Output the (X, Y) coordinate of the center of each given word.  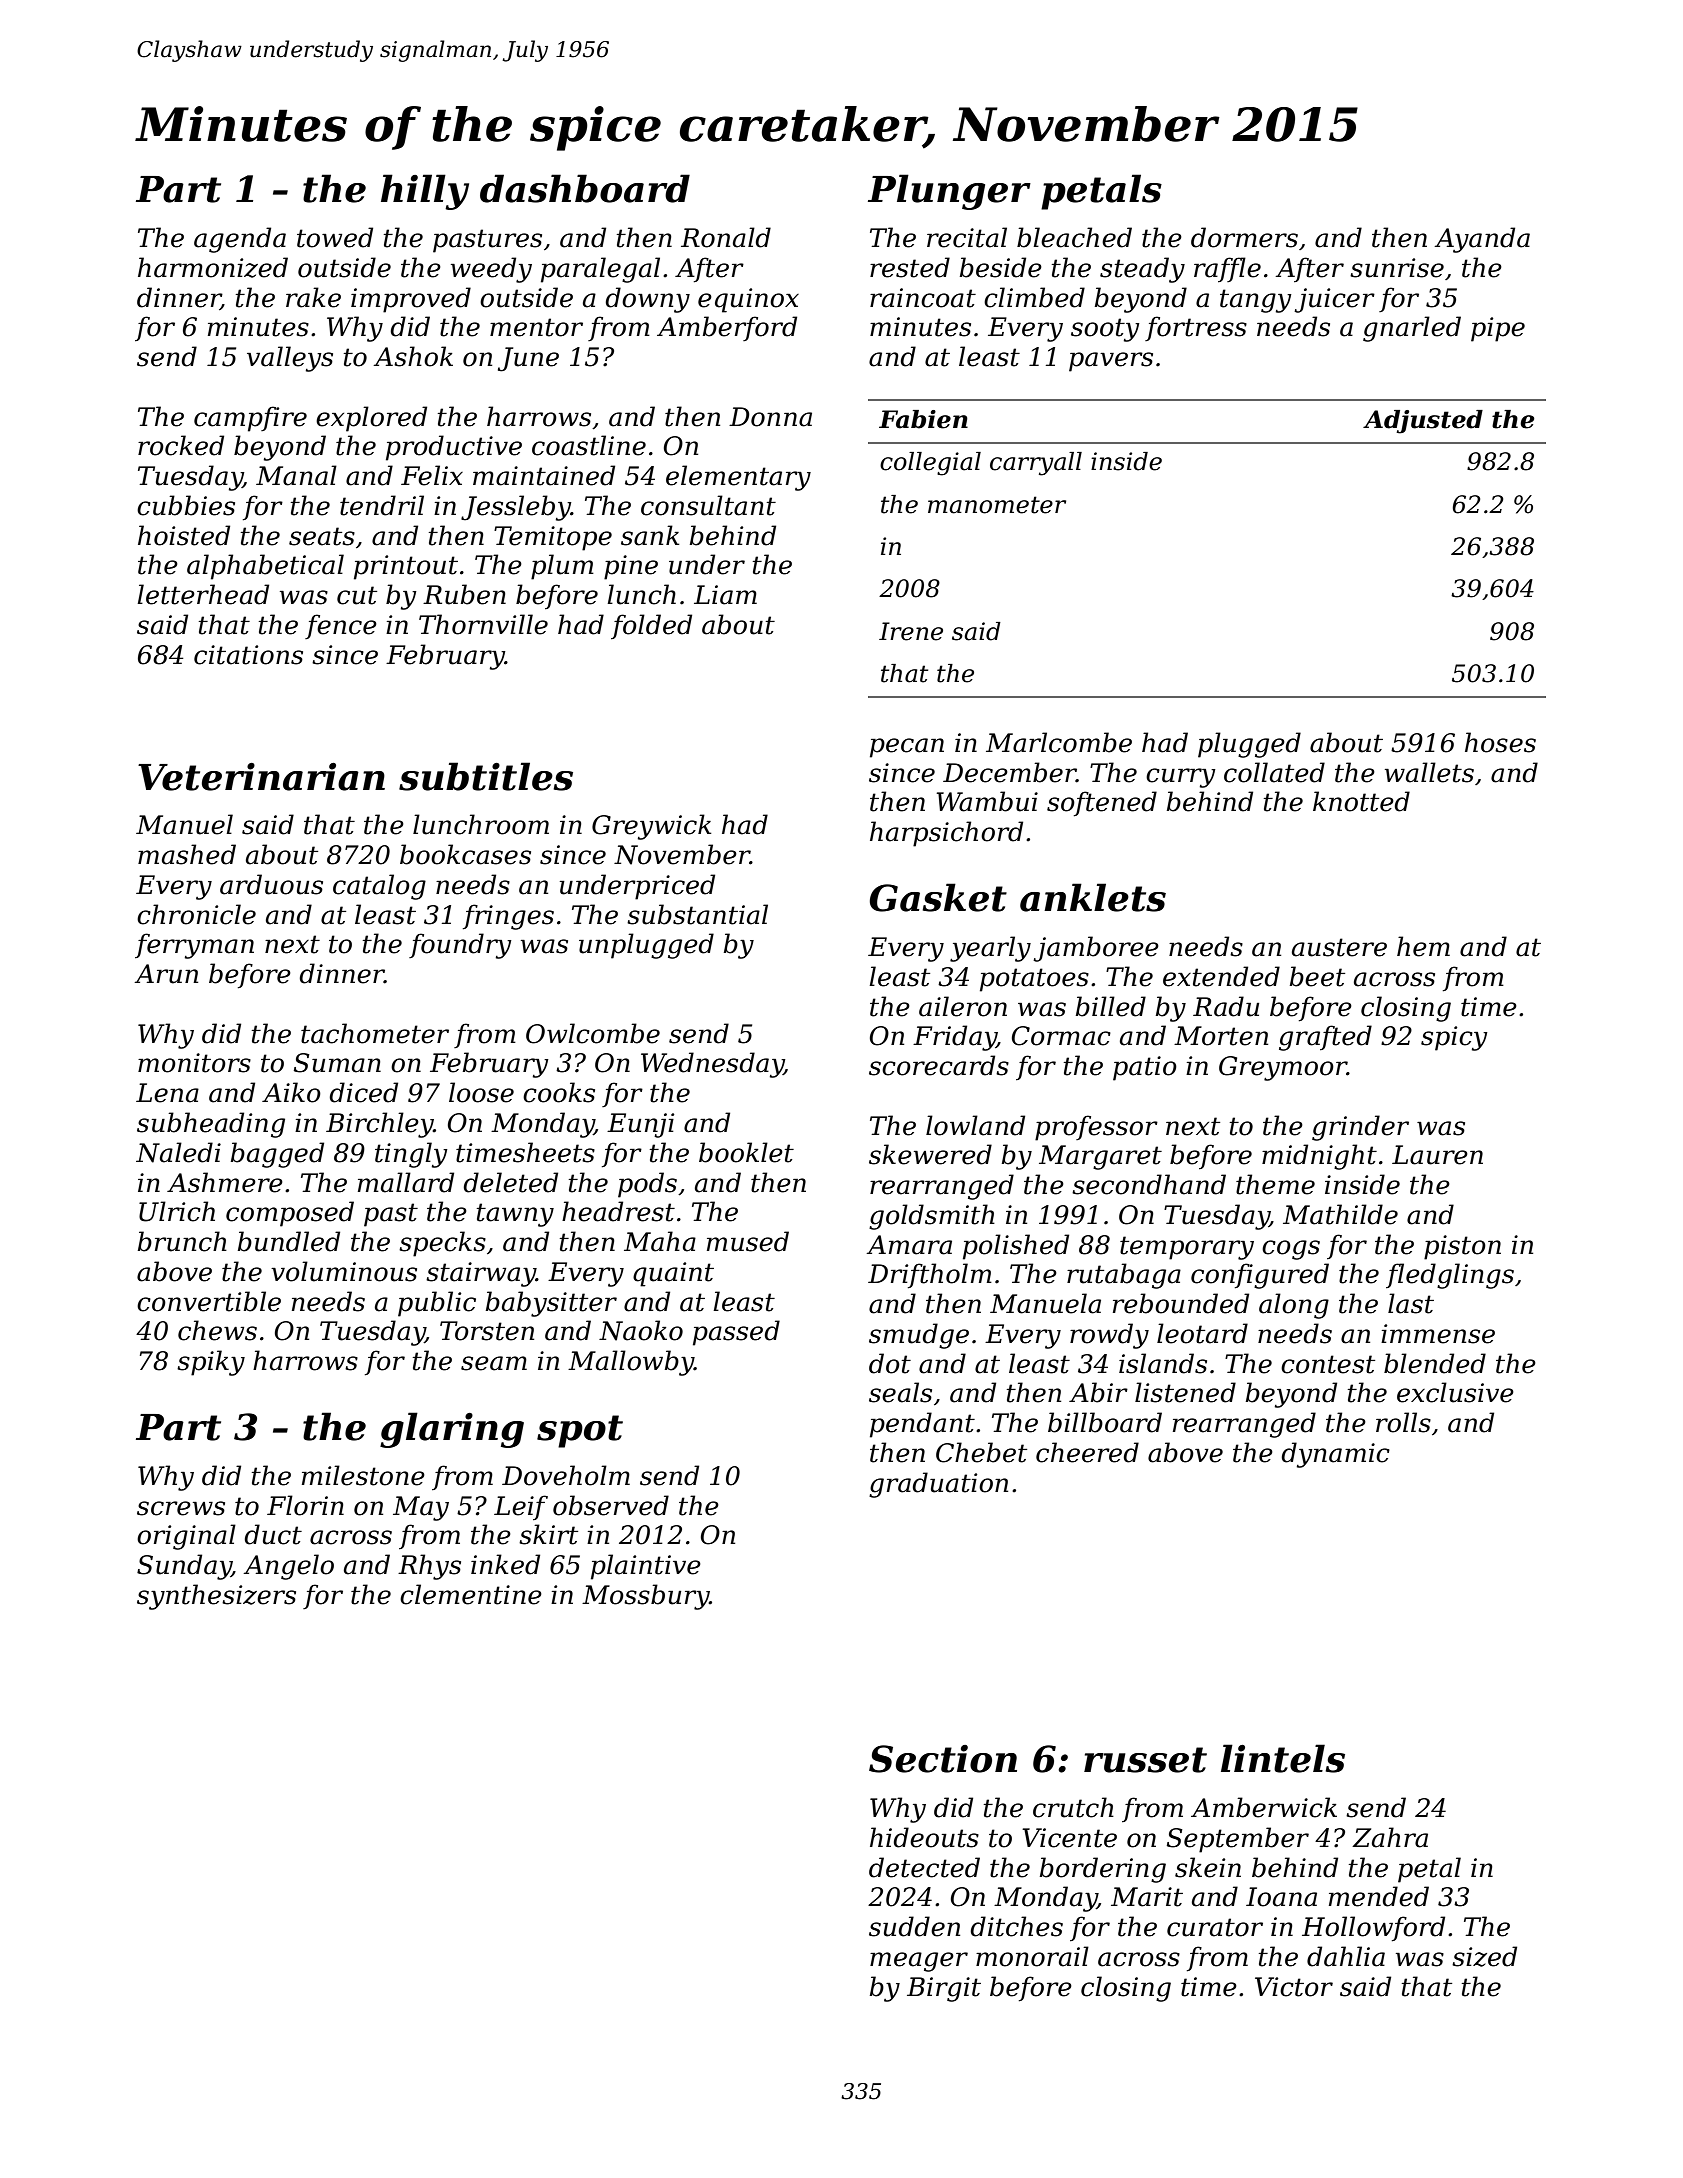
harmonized (213, 267)
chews (217, 1330)
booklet (746, 1152)
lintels (1283, 1758)
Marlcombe (1059, 742)
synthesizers (216, 1597)
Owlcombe (593, 1033)
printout (406, 567)
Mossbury (645, 1597)
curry (1181, 778)
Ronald (726, 237)
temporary (1187, 1248)
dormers (1244, 237)
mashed (187, 854)
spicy (1454, 1038)
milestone (363, 1475)
